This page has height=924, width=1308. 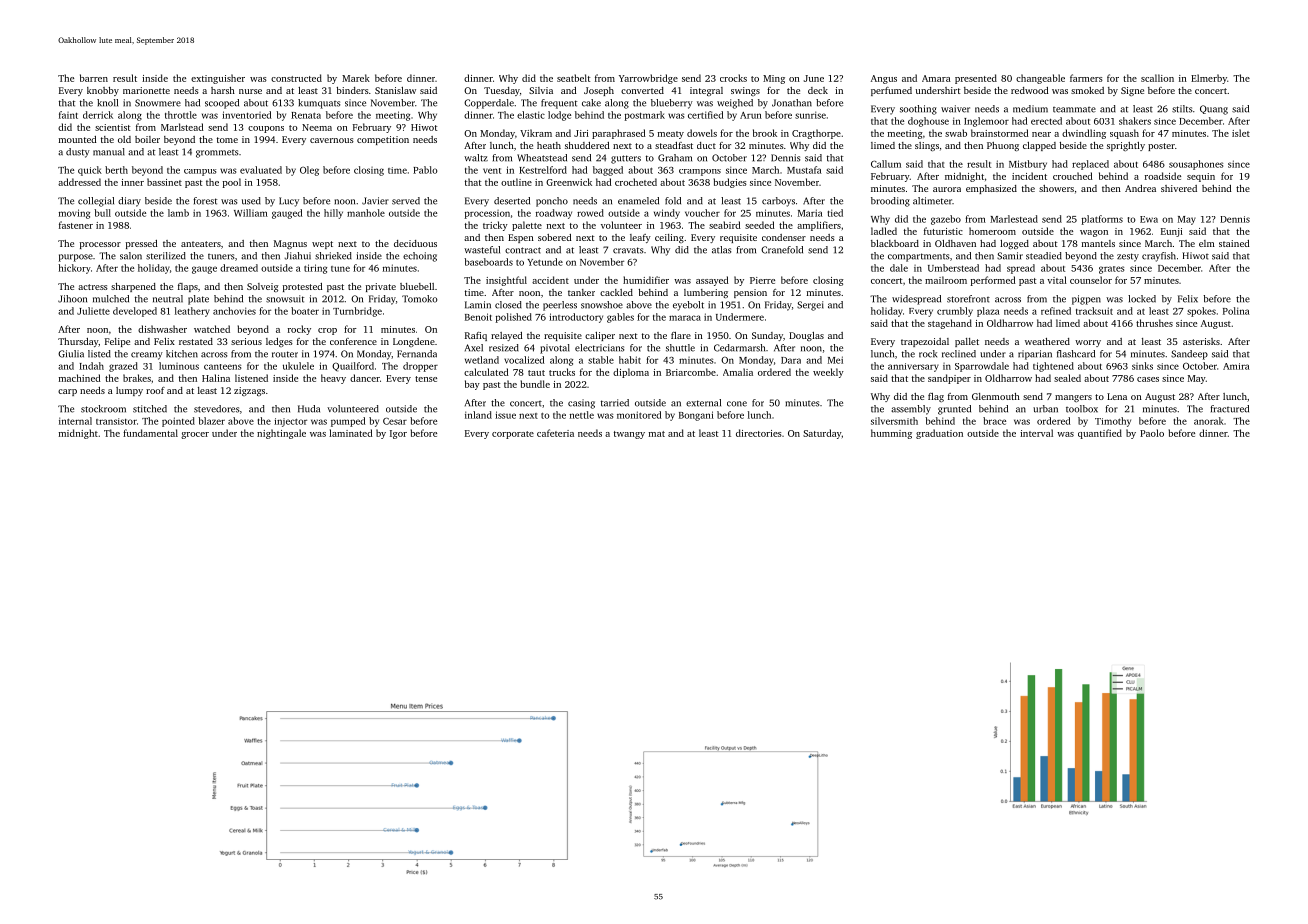 I want to click on zesty, so click(x=1128, y=257).
